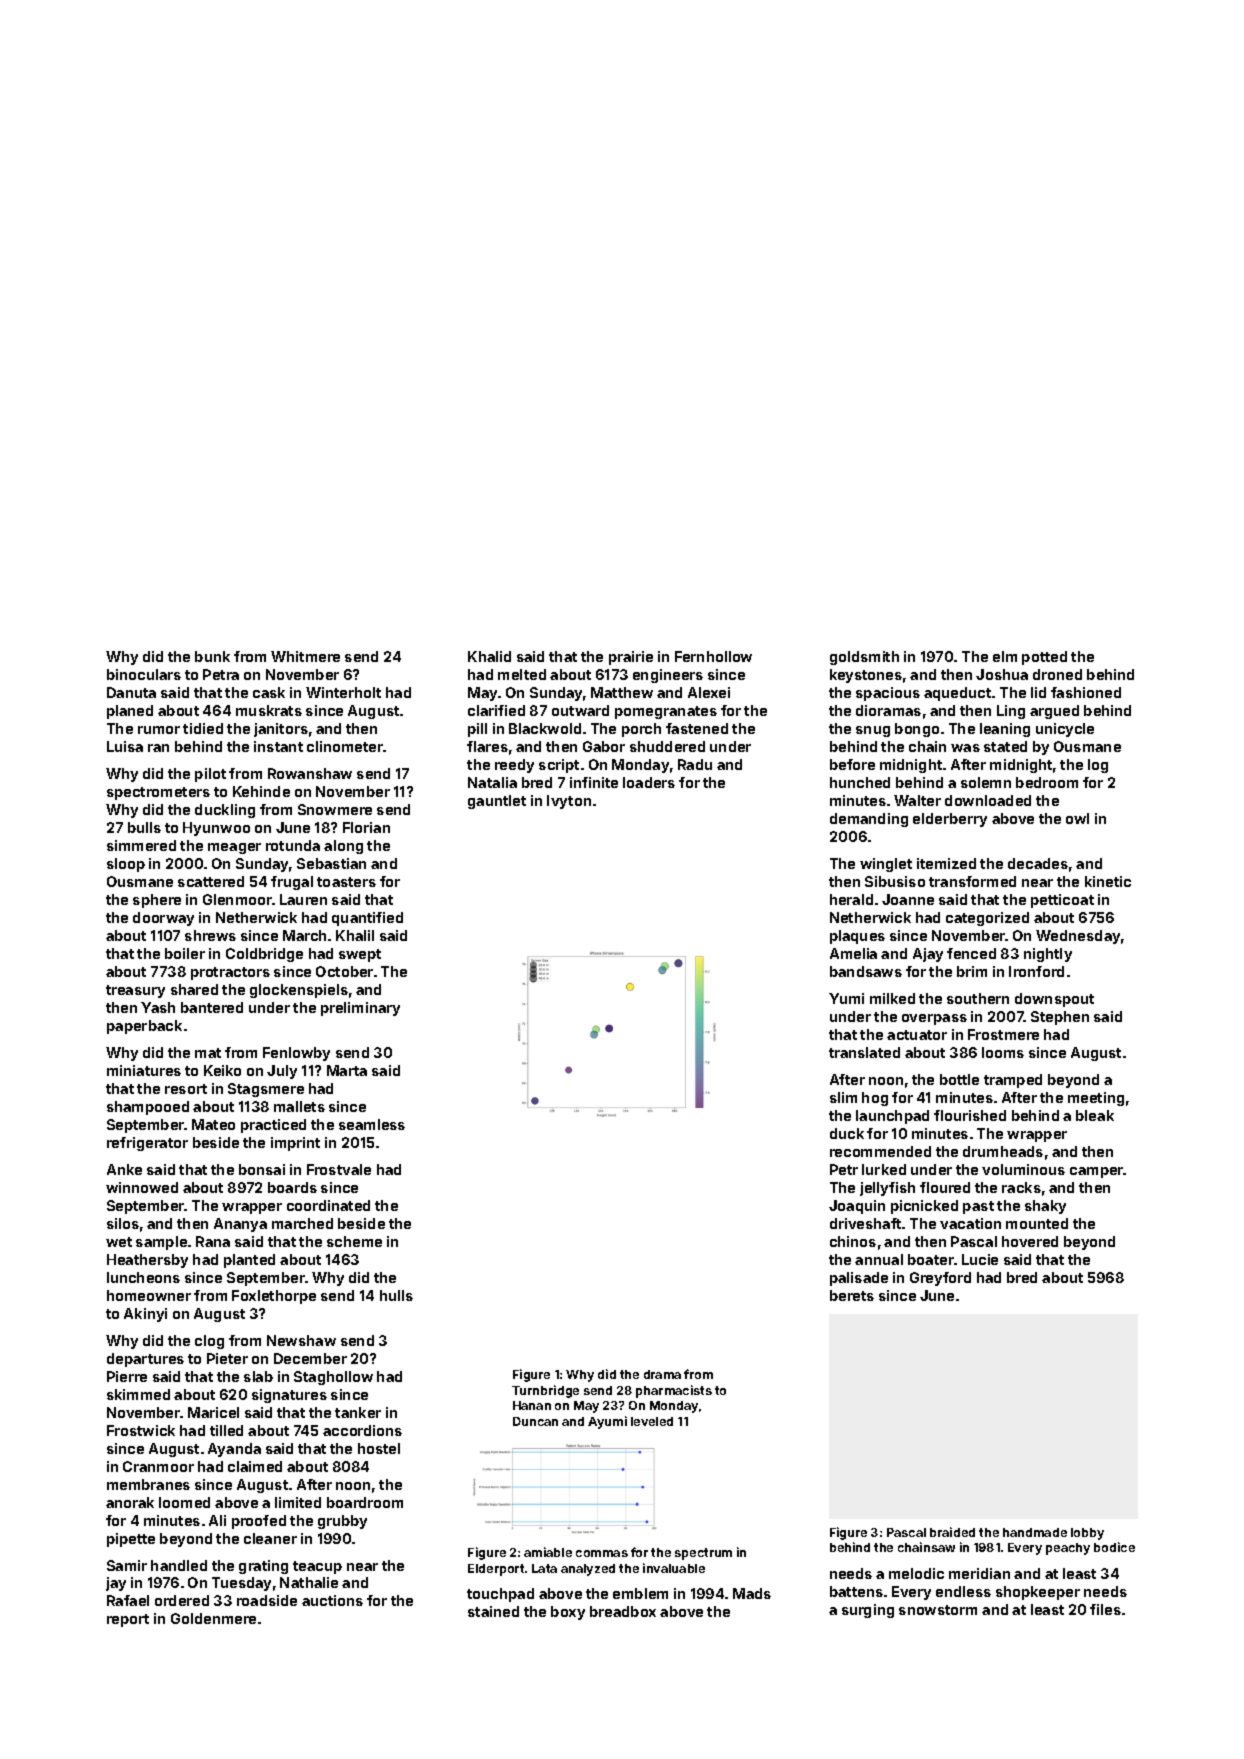 This screenshot has height=1759, width=1244. What do you see at coordinates (396, 1295) in the screenshot?
I see `hulls` at bounding box center [396, 1295].
